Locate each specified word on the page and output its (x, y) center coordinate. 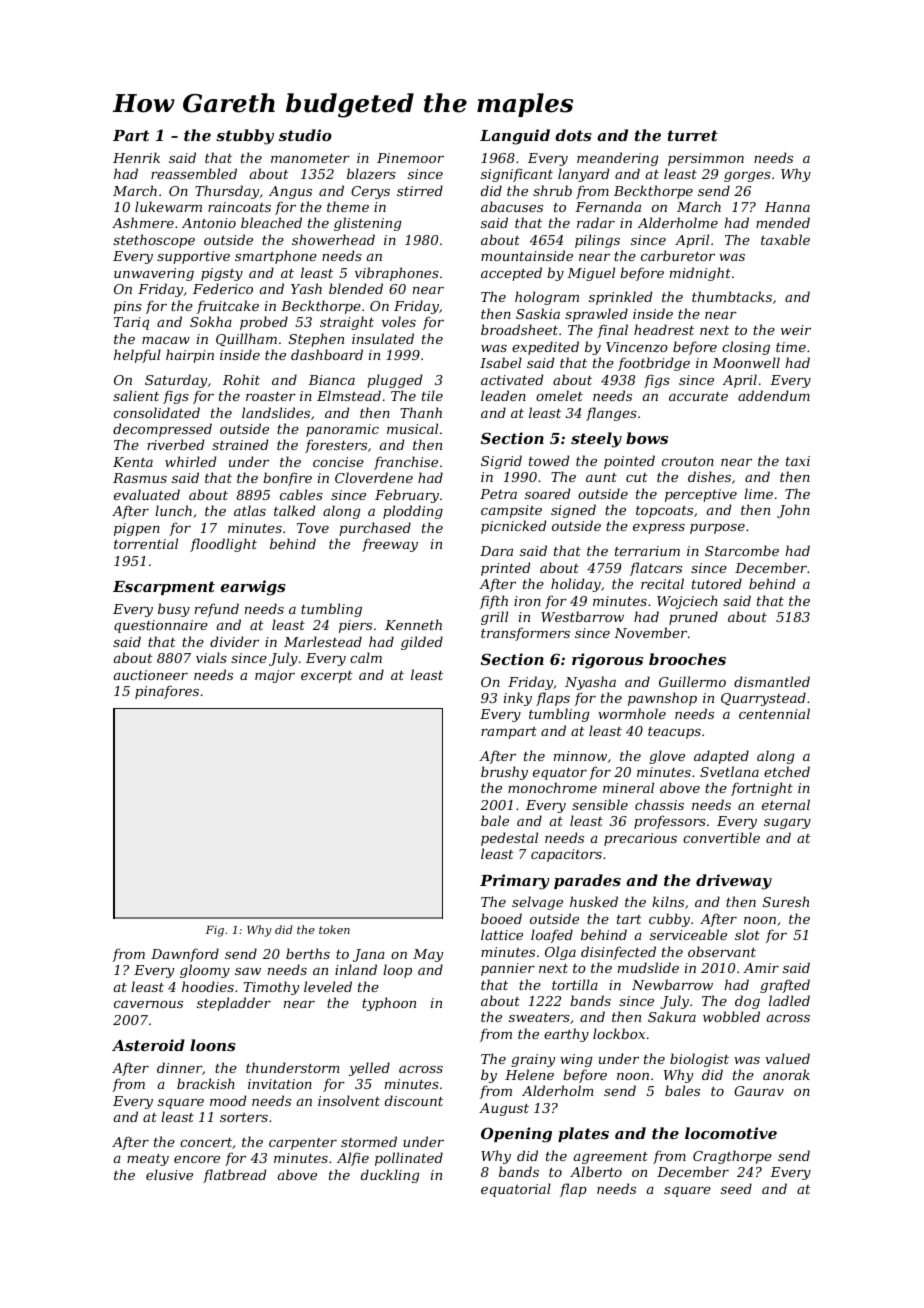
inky (518, 699)
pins (128, 307)
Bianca (331, 380)
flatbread (234, 1176)
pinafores (167, 692)
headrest (664, 329)
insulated (383, 338)
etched (787, 771)
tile (432, 395)
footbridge (654, 364)
